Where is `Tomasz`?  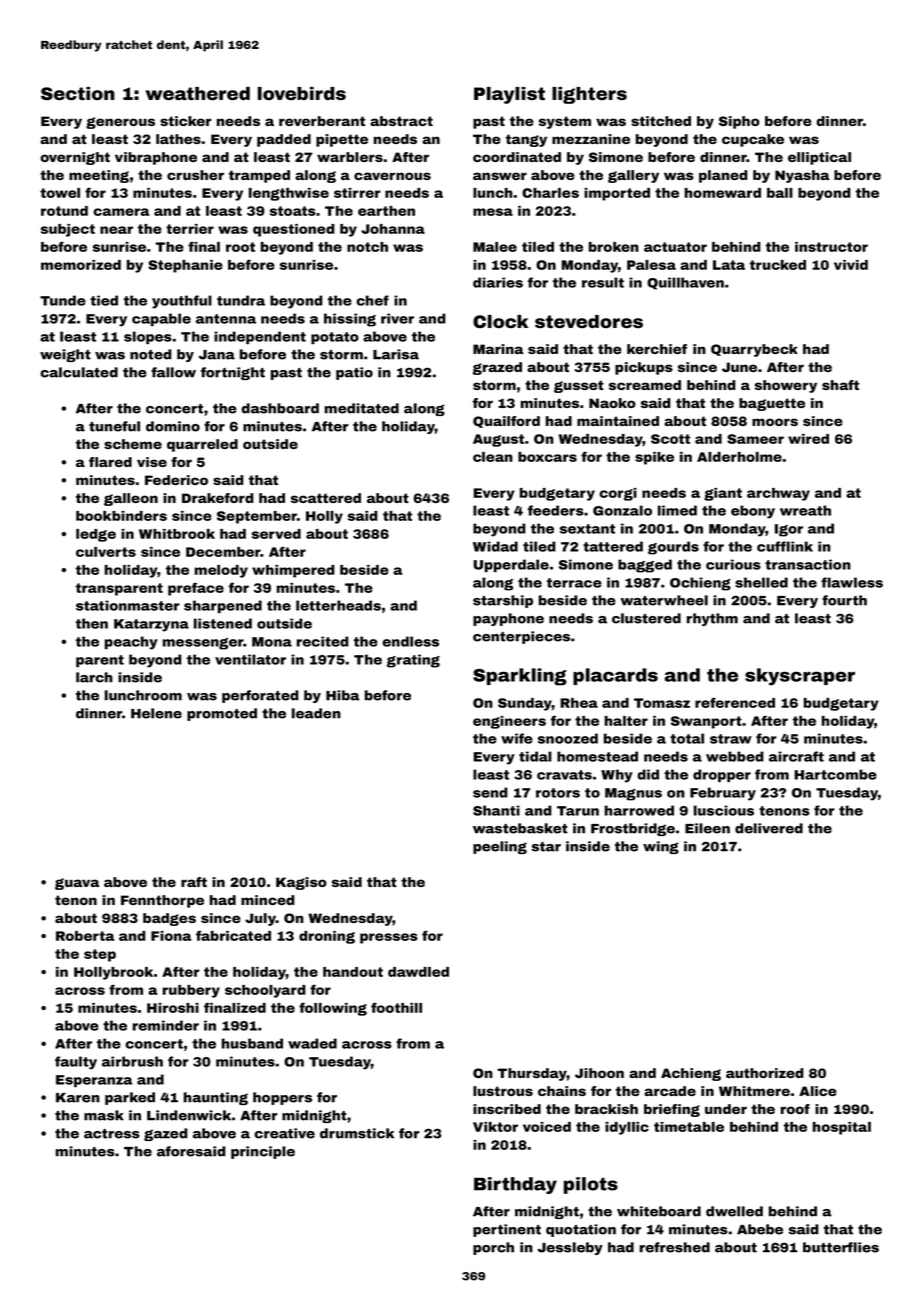
Tomasz is located at coordinates (662, 703).
